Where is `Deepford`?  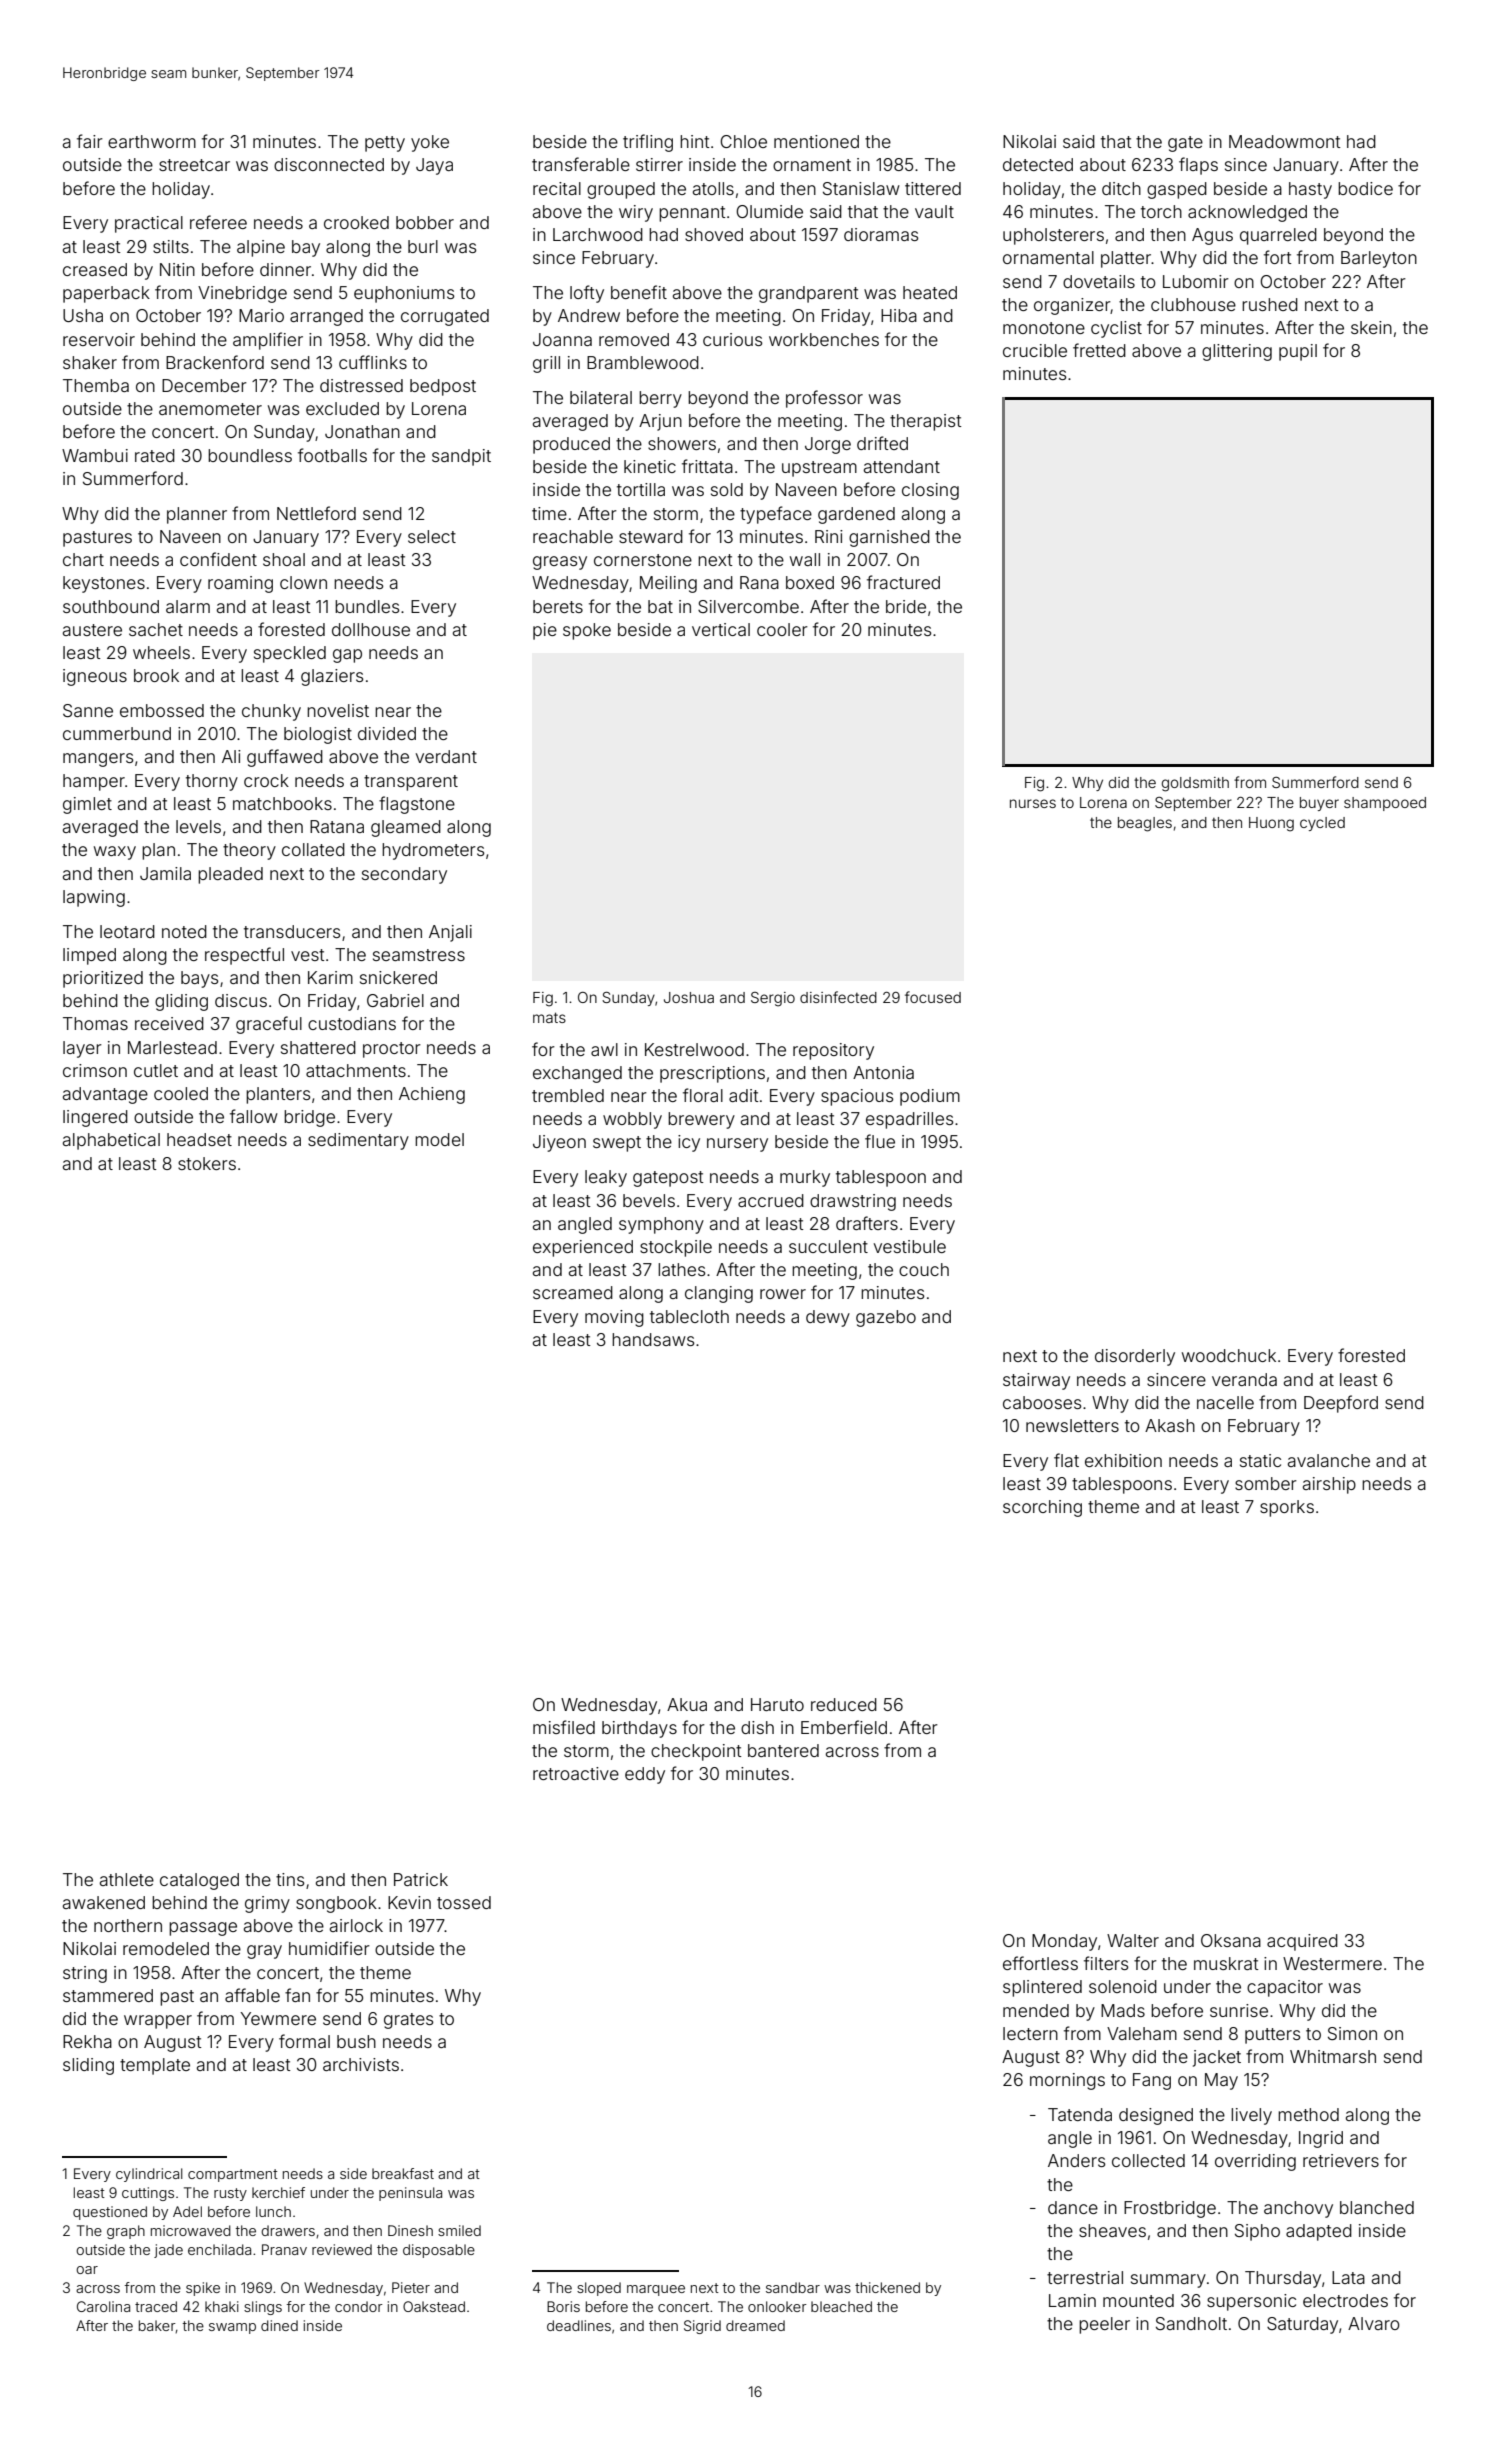 Deepford is located at coordinates (1341, 1404).
